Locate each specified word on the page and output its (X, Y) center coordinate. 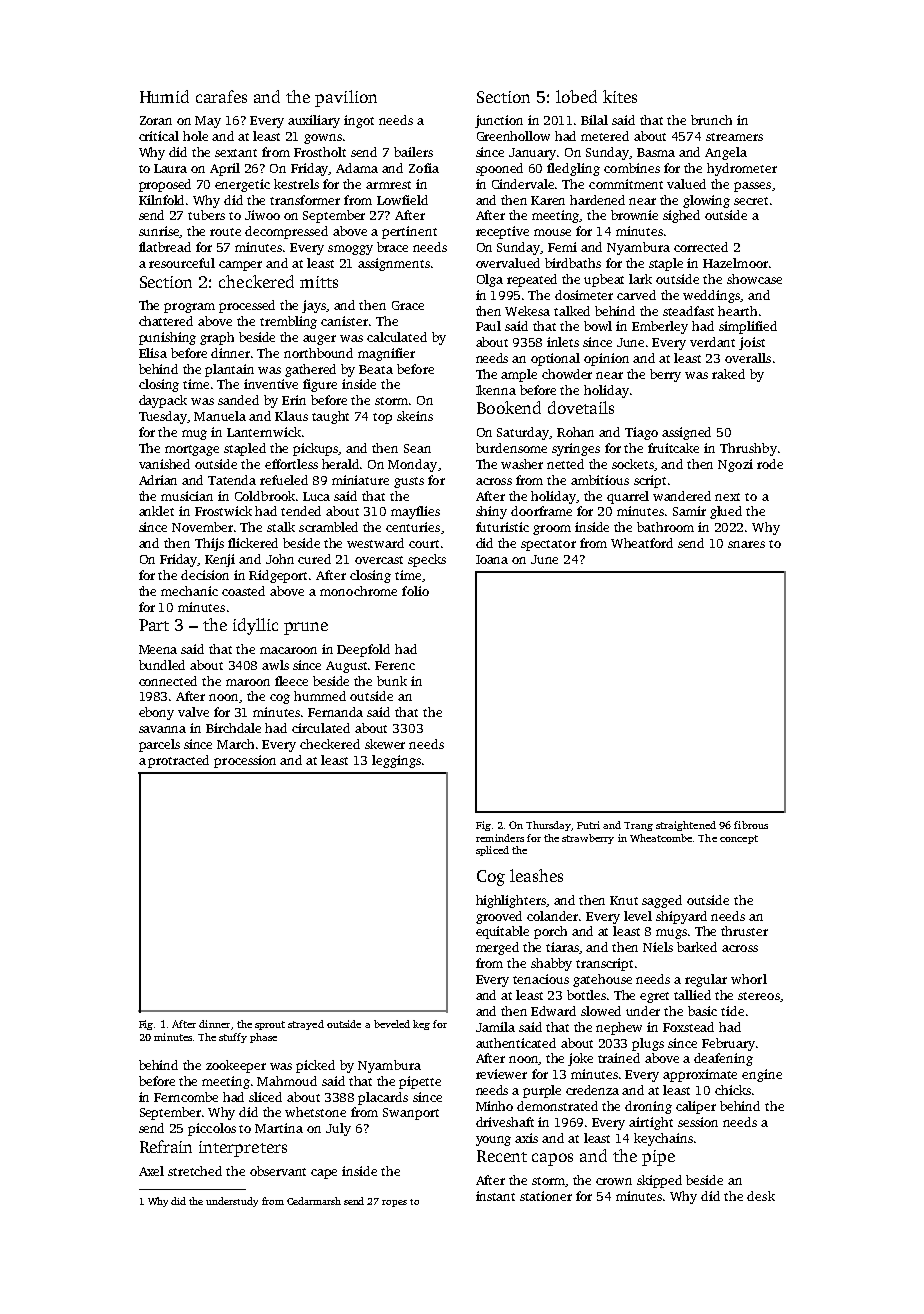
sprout (270, 1025)
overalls (748, 358)
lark (640, 279)
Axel (151, 1171)
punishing (167, 338)
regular (706, 980)
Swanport (411, 1114)
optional (555, 359)
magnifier (386, 354)
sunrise (159, 232)
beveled (392, 1024)
